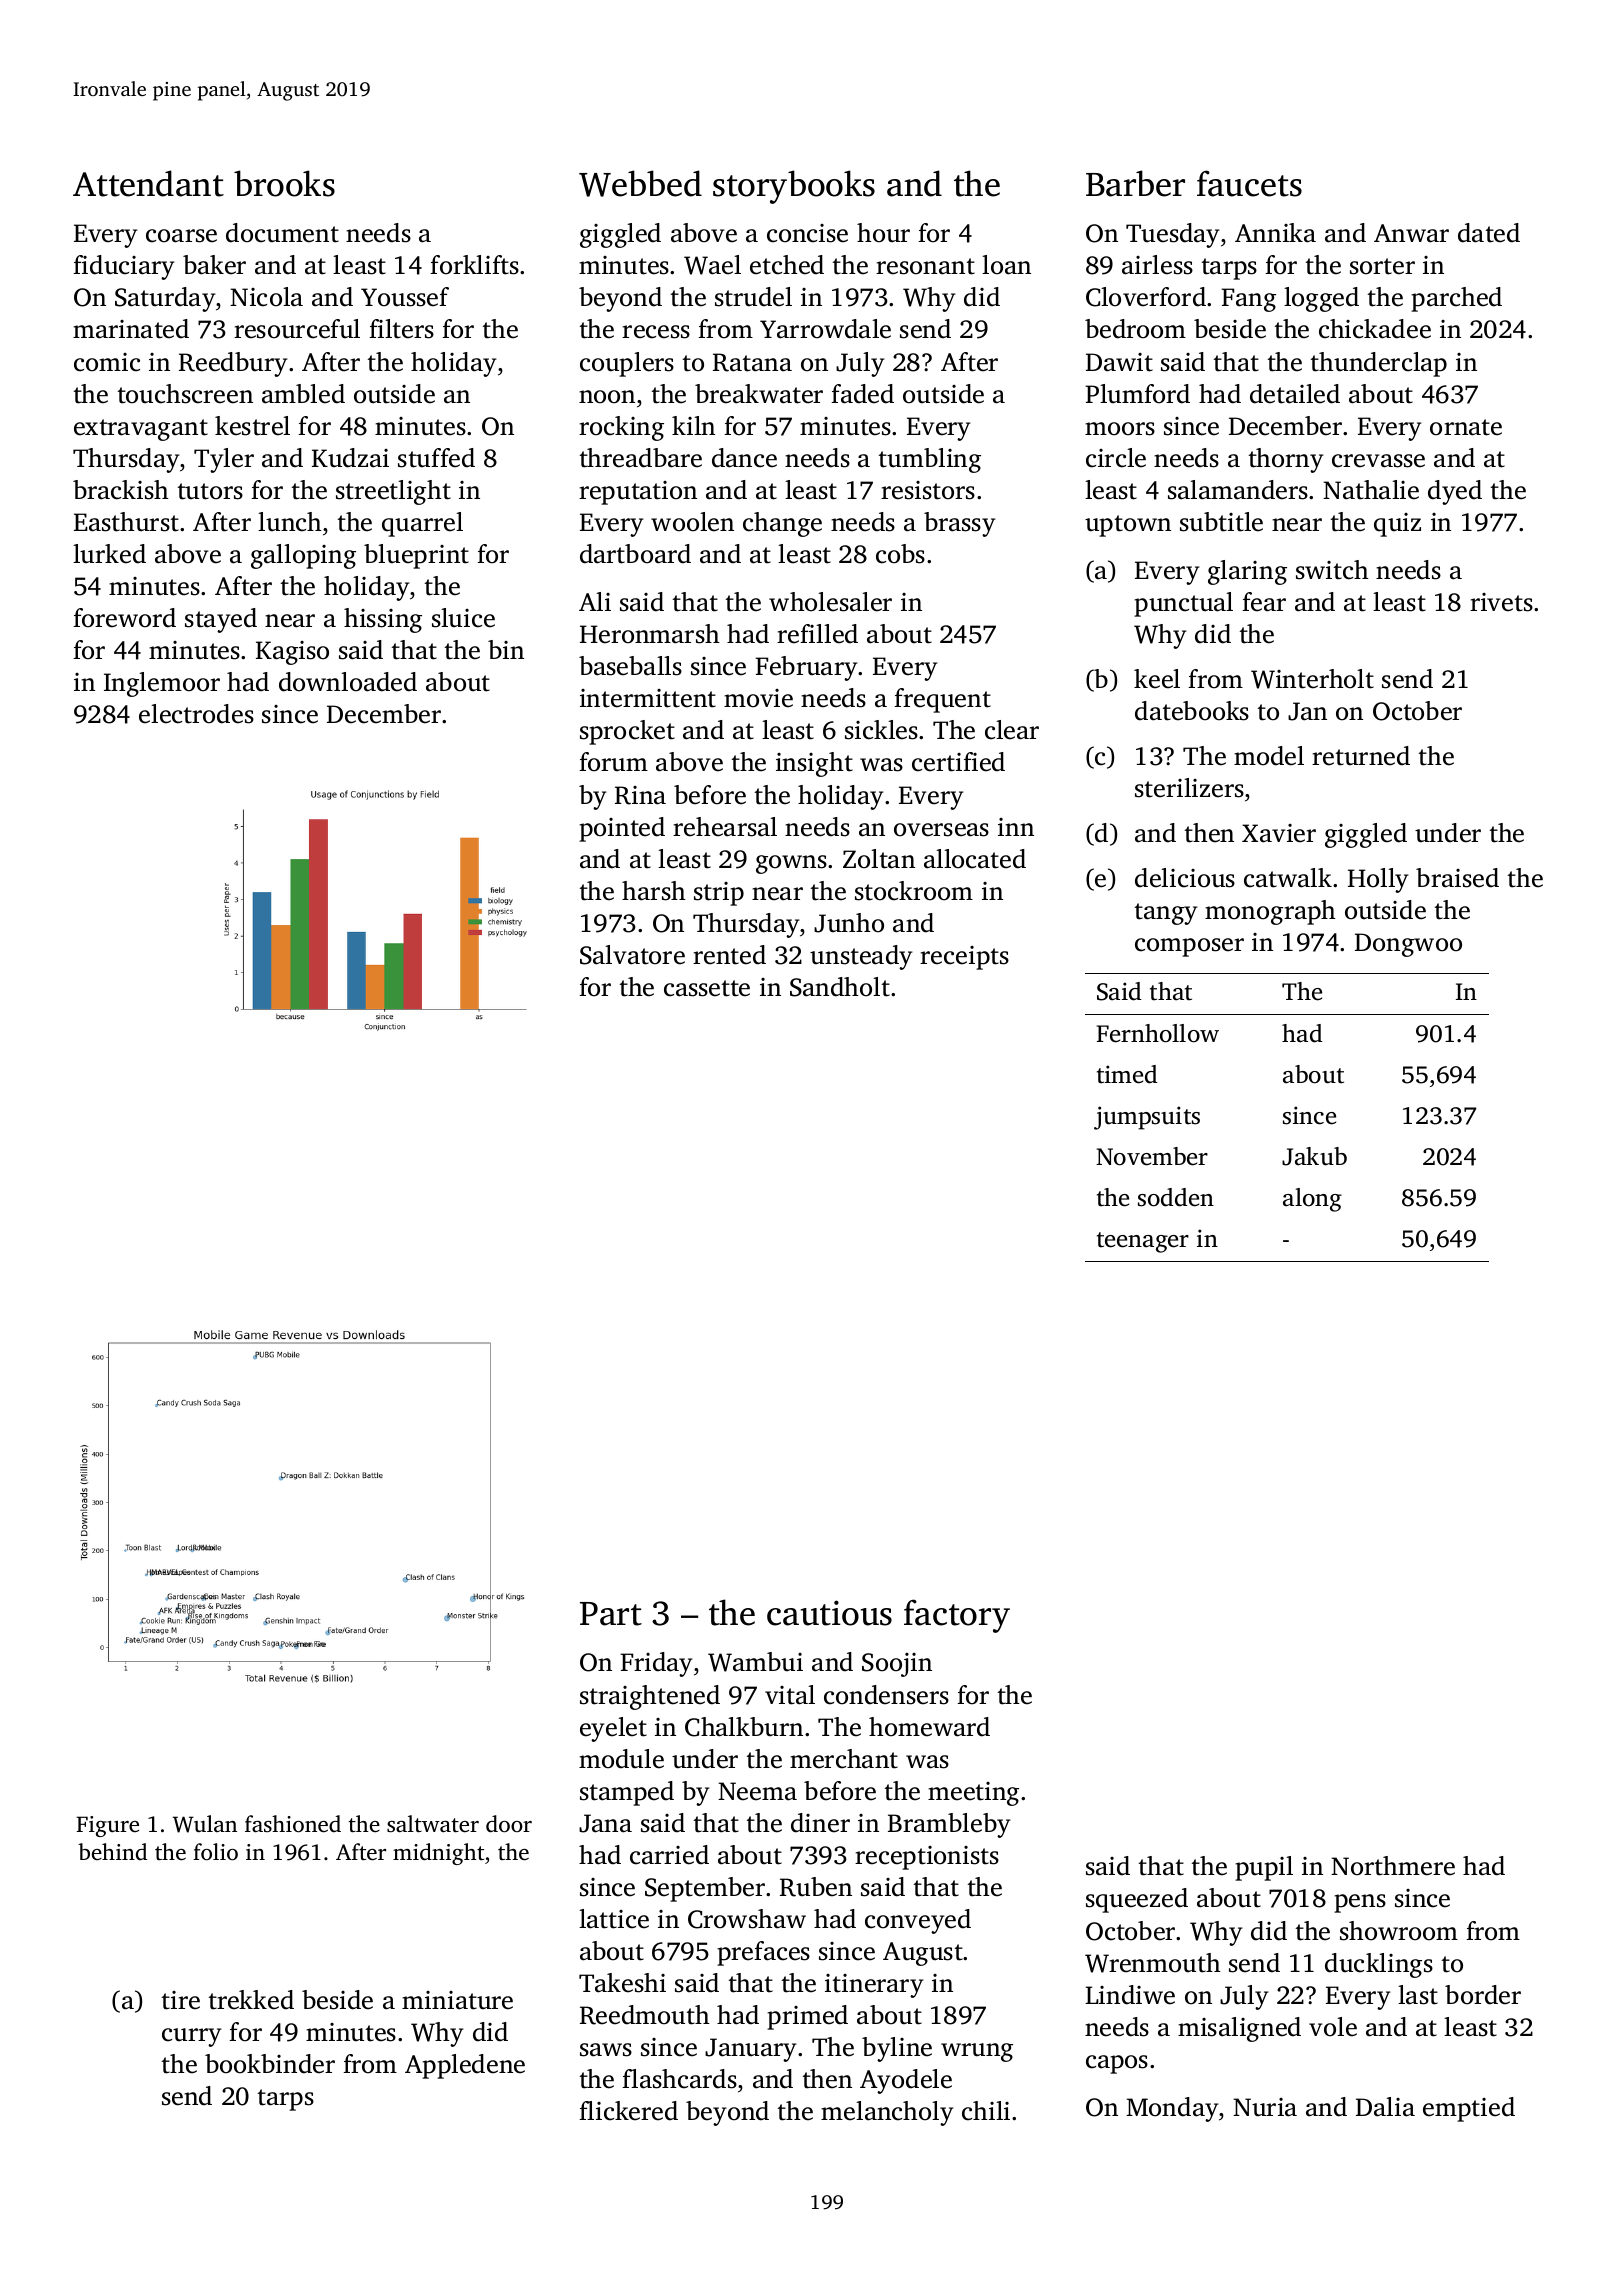  I want to click on Webbed, so click(640, 183).
